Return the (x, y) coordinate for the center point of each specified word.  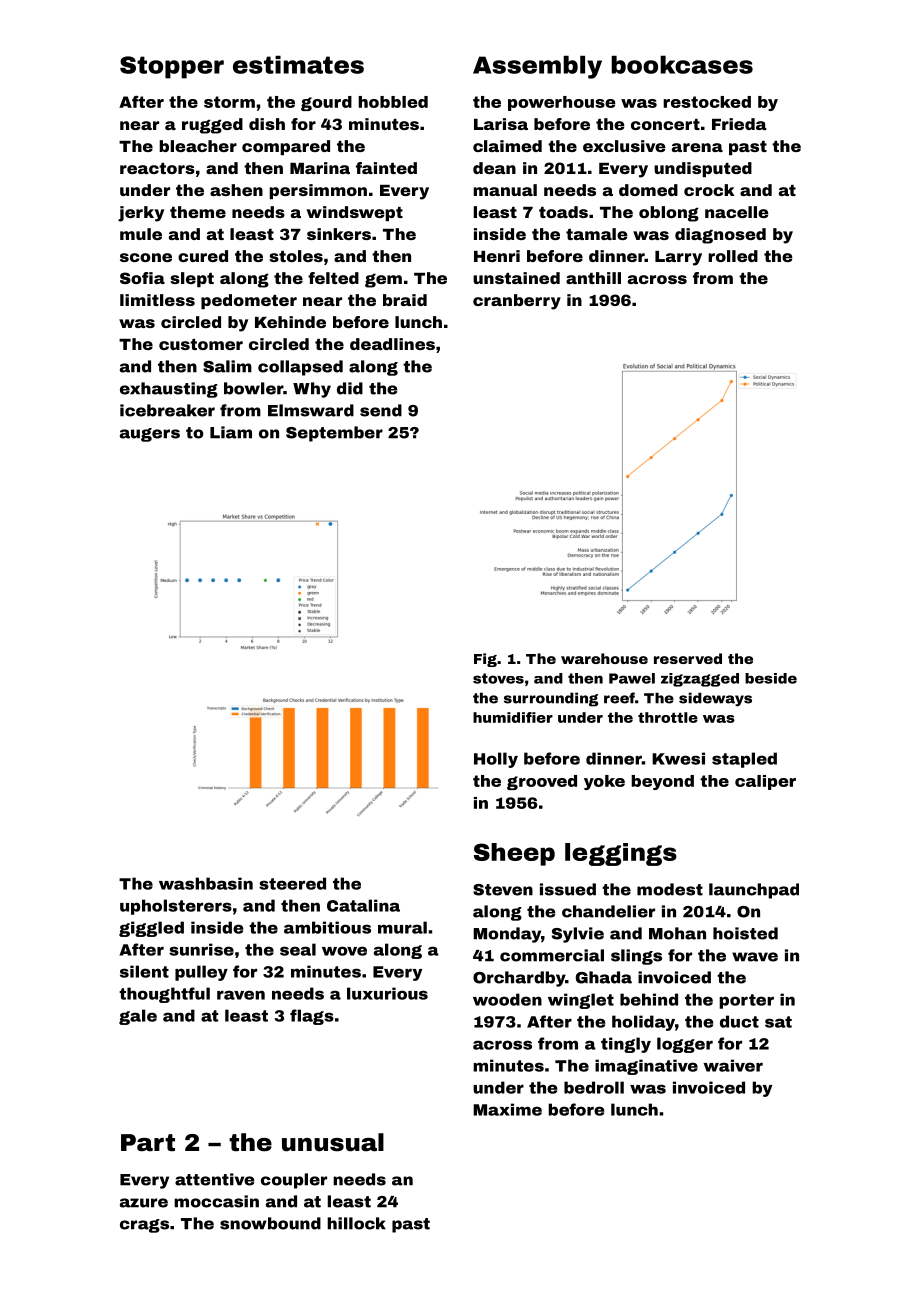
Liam (231, 432)
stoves (498, 678)
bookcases (682, 64)
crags (144, 1226)
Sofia (142, 278)
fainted (386, 168)
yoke (604, 782)
